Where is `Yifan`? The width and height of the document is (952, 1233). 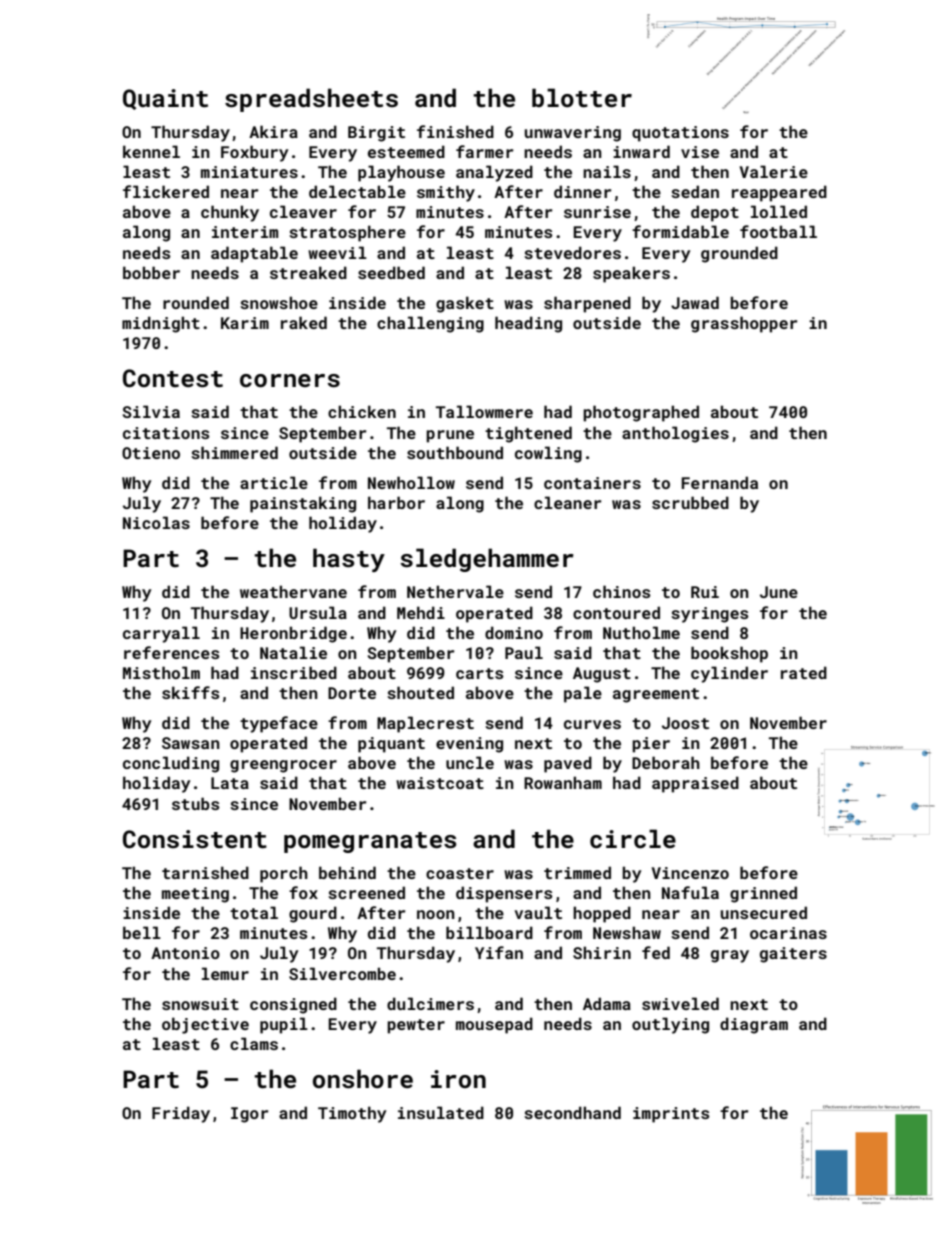
Yifan is located at coordinates (499, 952).
